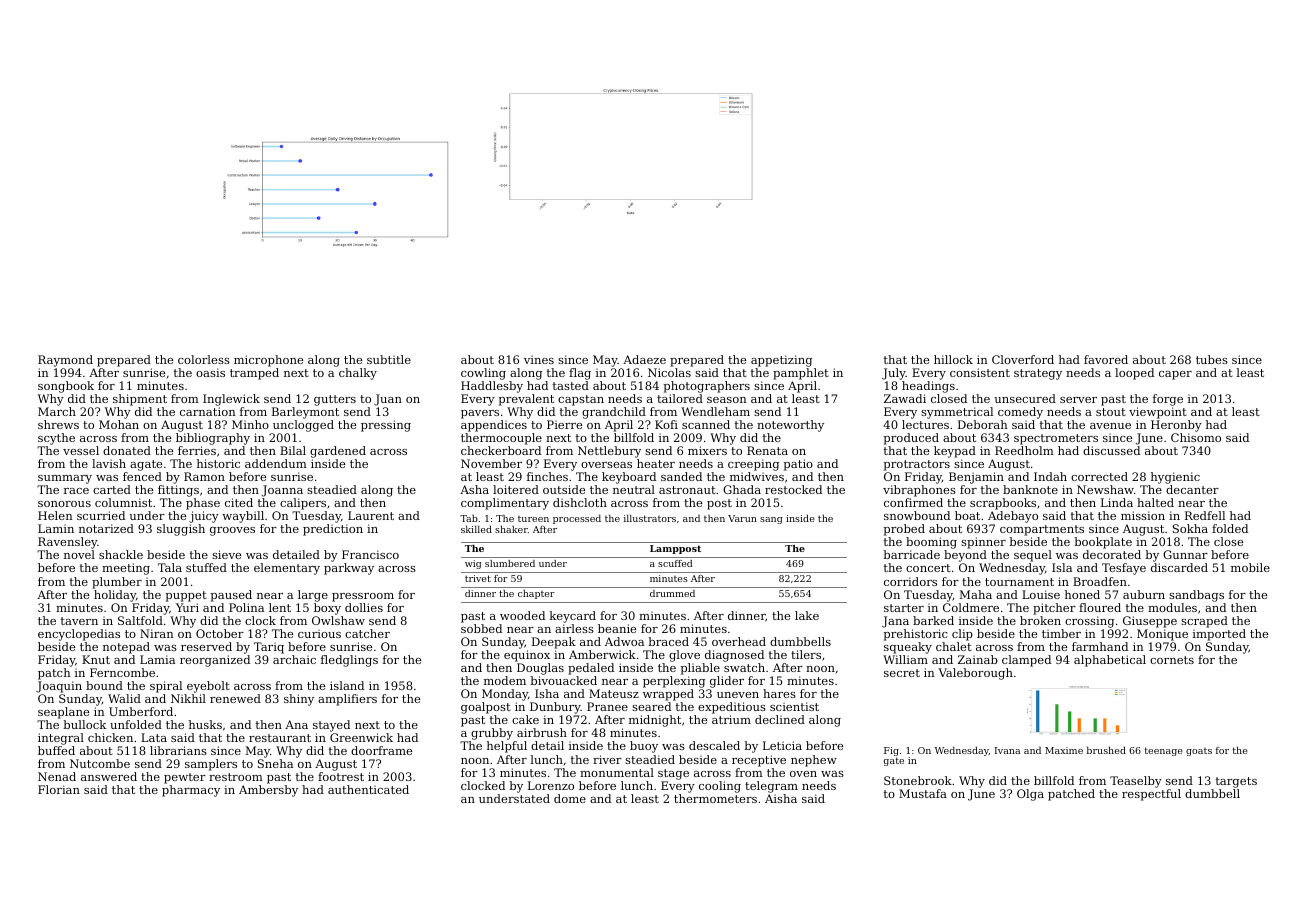 Image resolution: width=1308 pixels, height=924 pixels. What do you see at coordinates (268, 791) in the image?
I see `Ambersby` at bounding box center [268, 791].
